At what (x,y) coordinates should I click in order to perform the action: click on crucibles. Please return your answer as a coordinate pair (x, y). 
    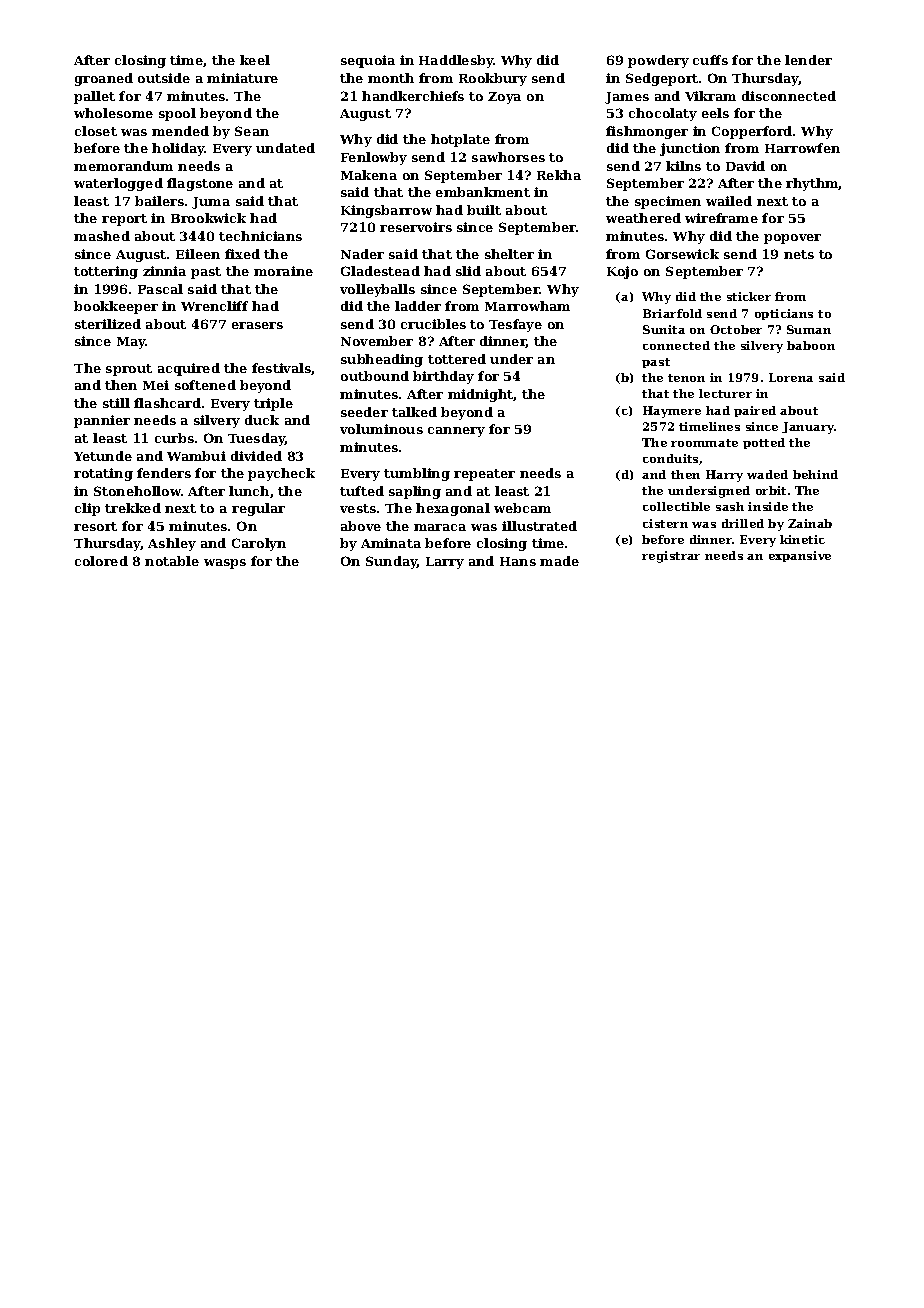
    Looking at the image, I should click on (433, 324).
